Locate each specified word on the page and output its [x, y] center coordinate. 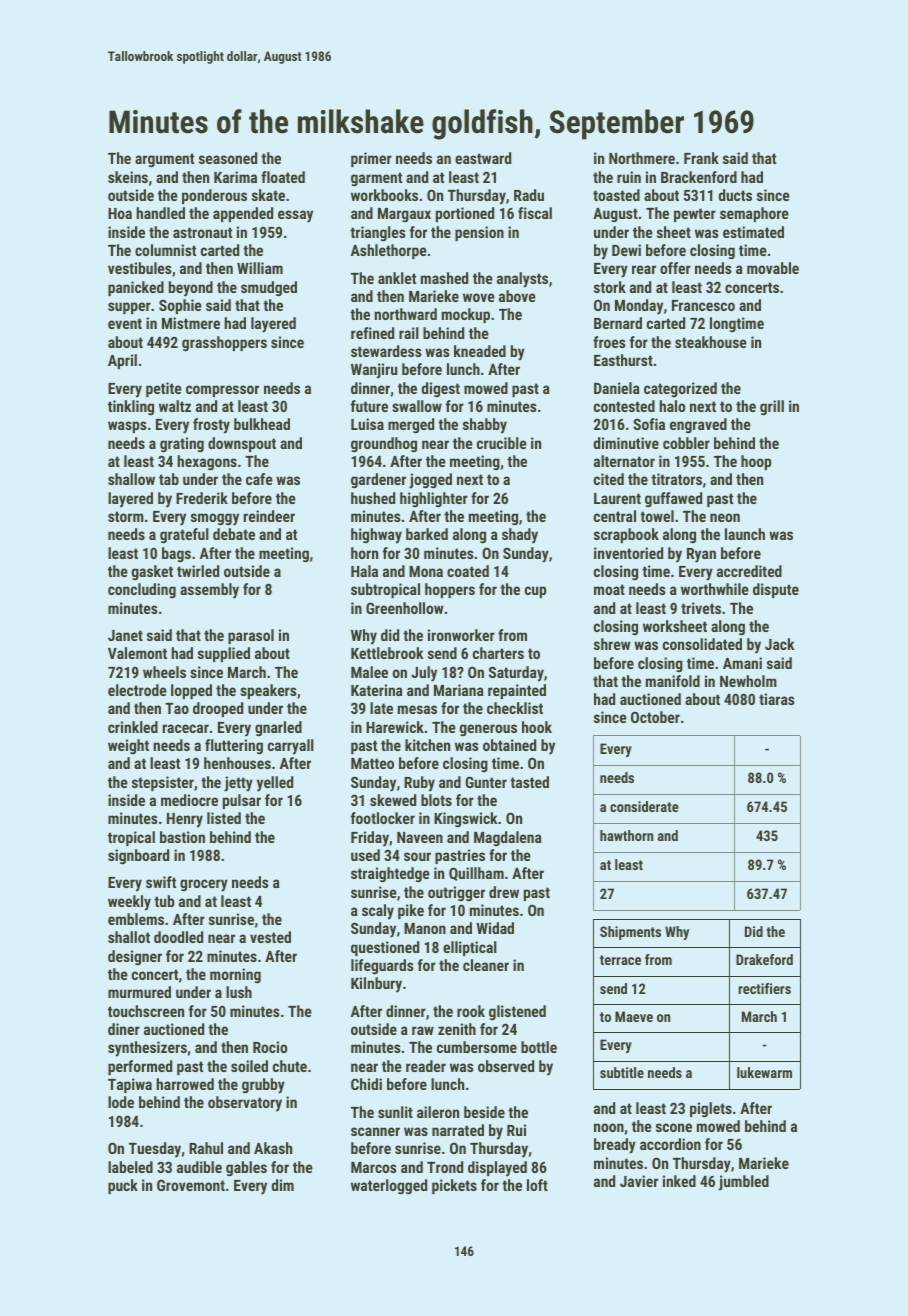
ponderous [214, 196]
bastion [182, 837]
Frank [701, 158]
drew [504, 892]
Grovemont [191, 1185]
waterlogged [389, 1187]
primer [371, 159]
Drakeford [764, 959]
